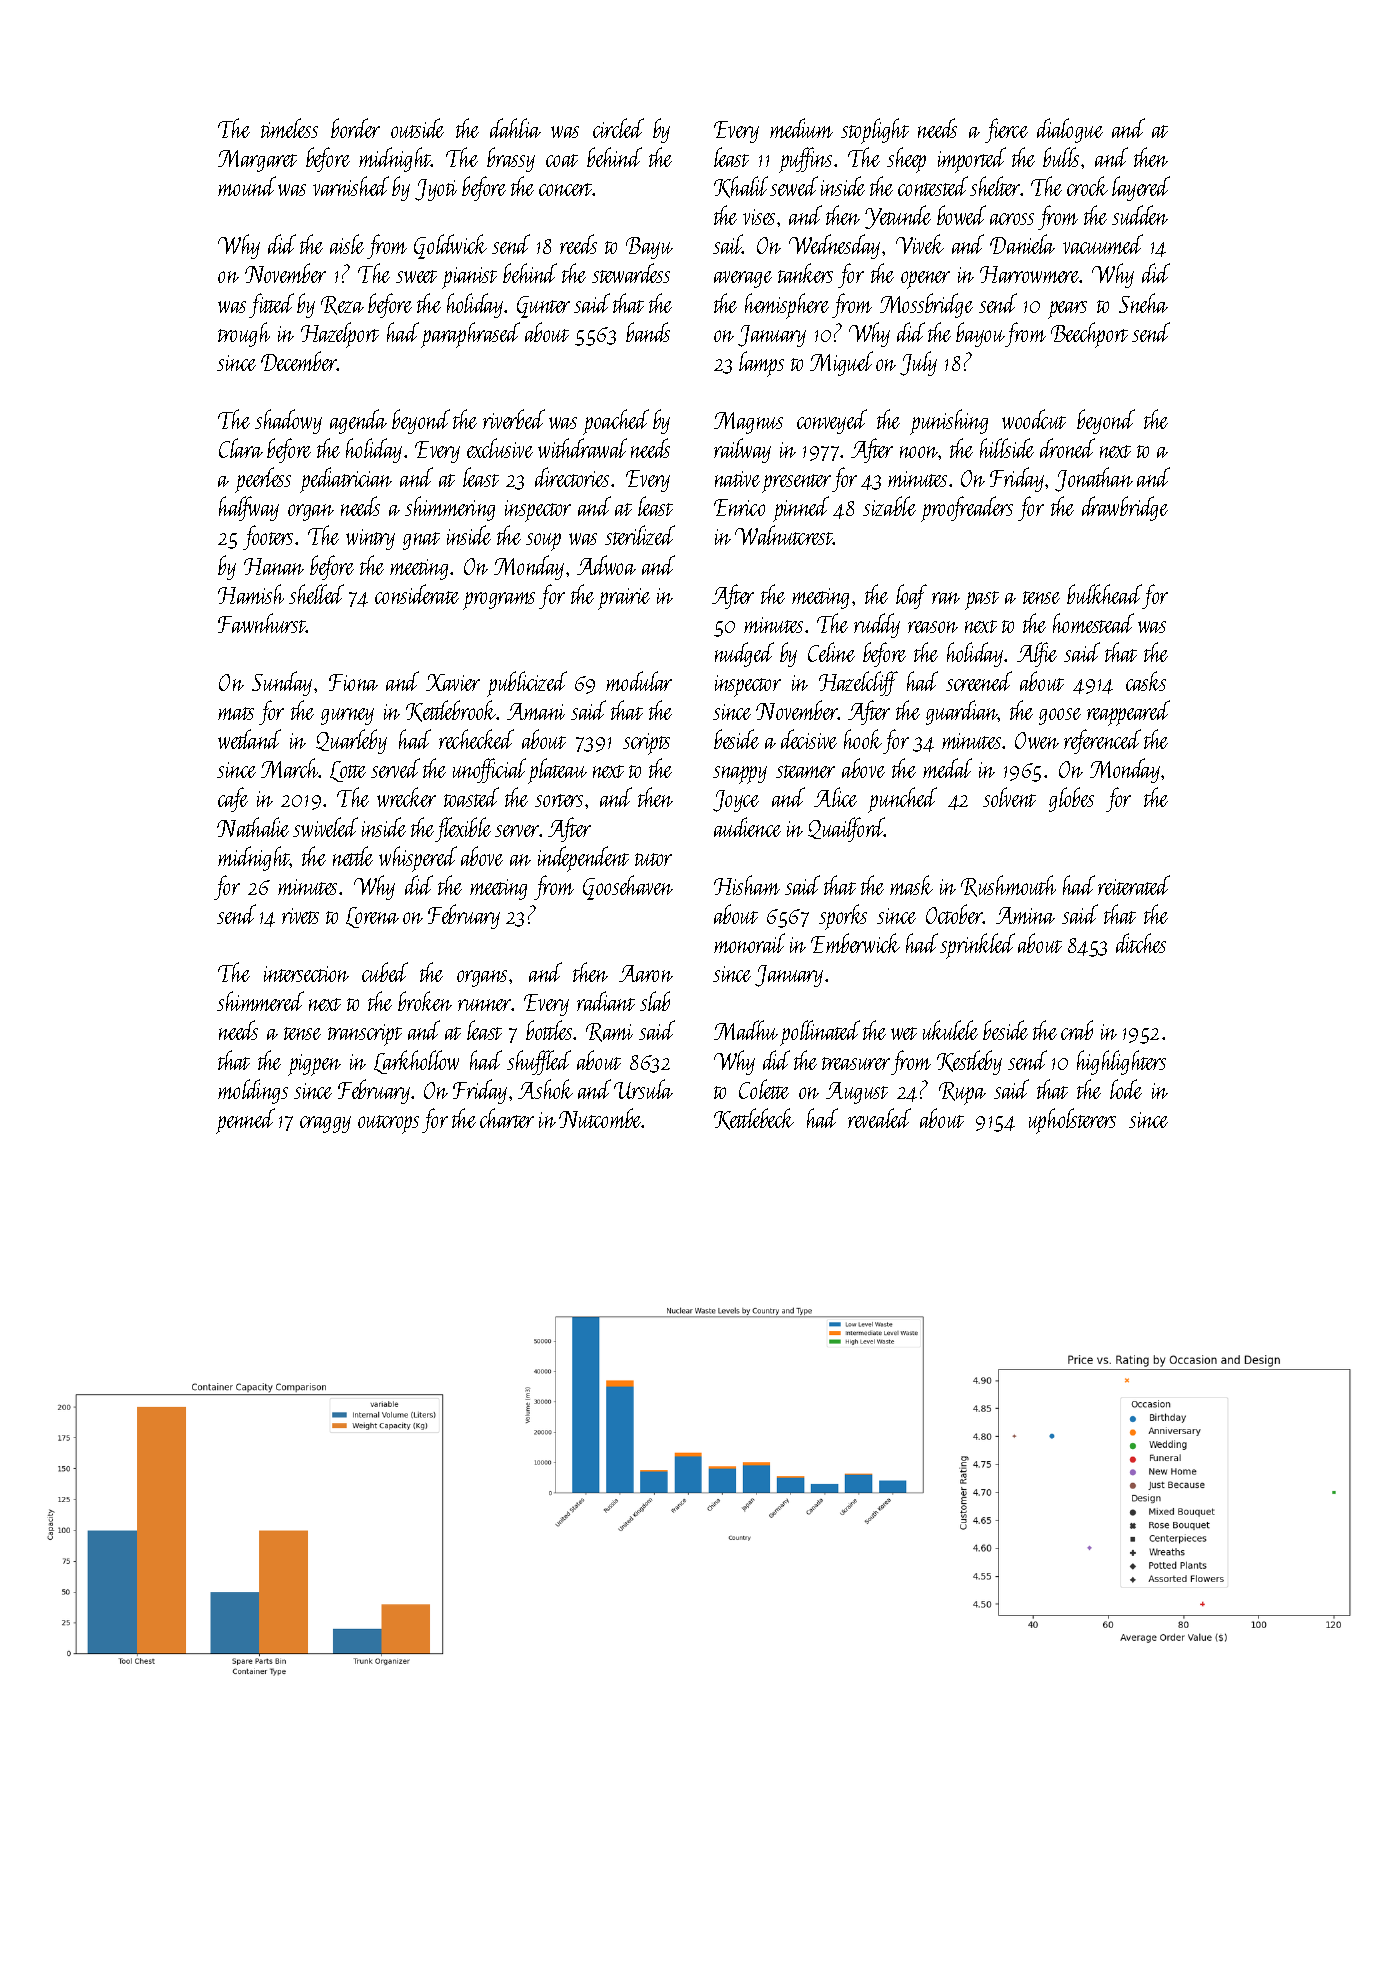 This document has height=1969, width=1386. What do you see at coordinates (616, 422) in the document?
I see `poached` at bounding box center [616, 422].
